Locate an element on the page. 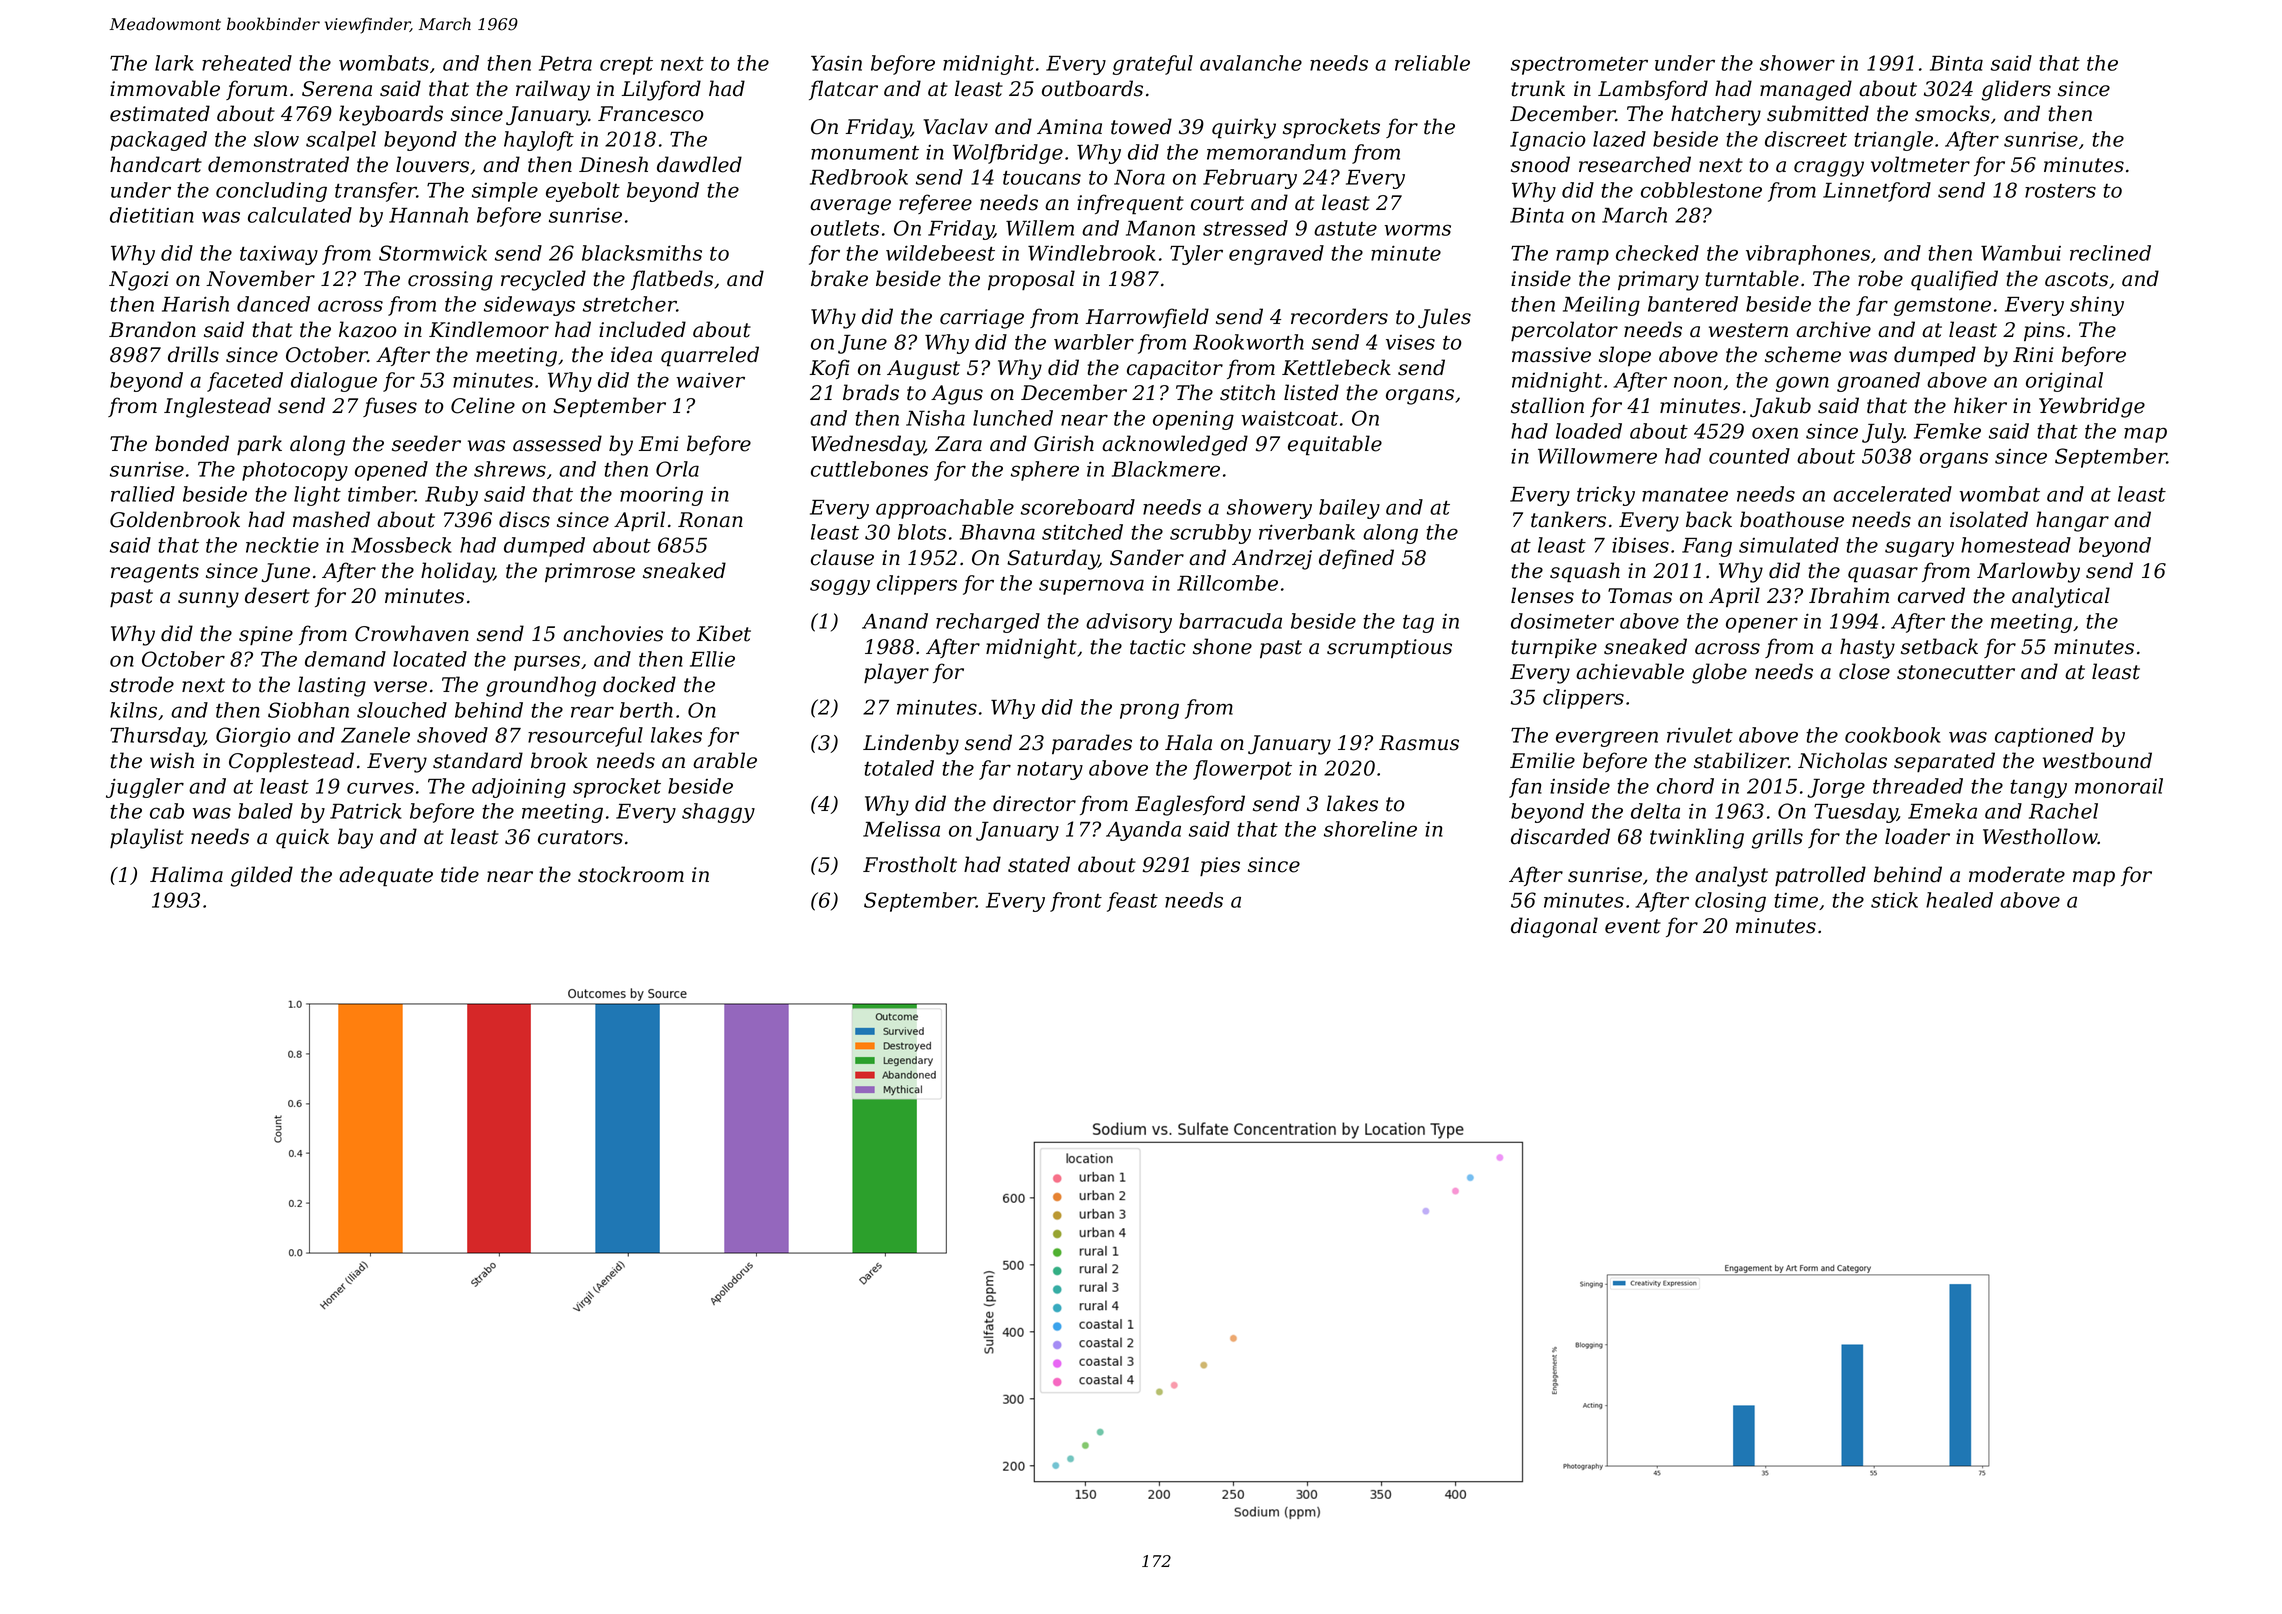  Inglestead is located at coordinates (217, 407).
